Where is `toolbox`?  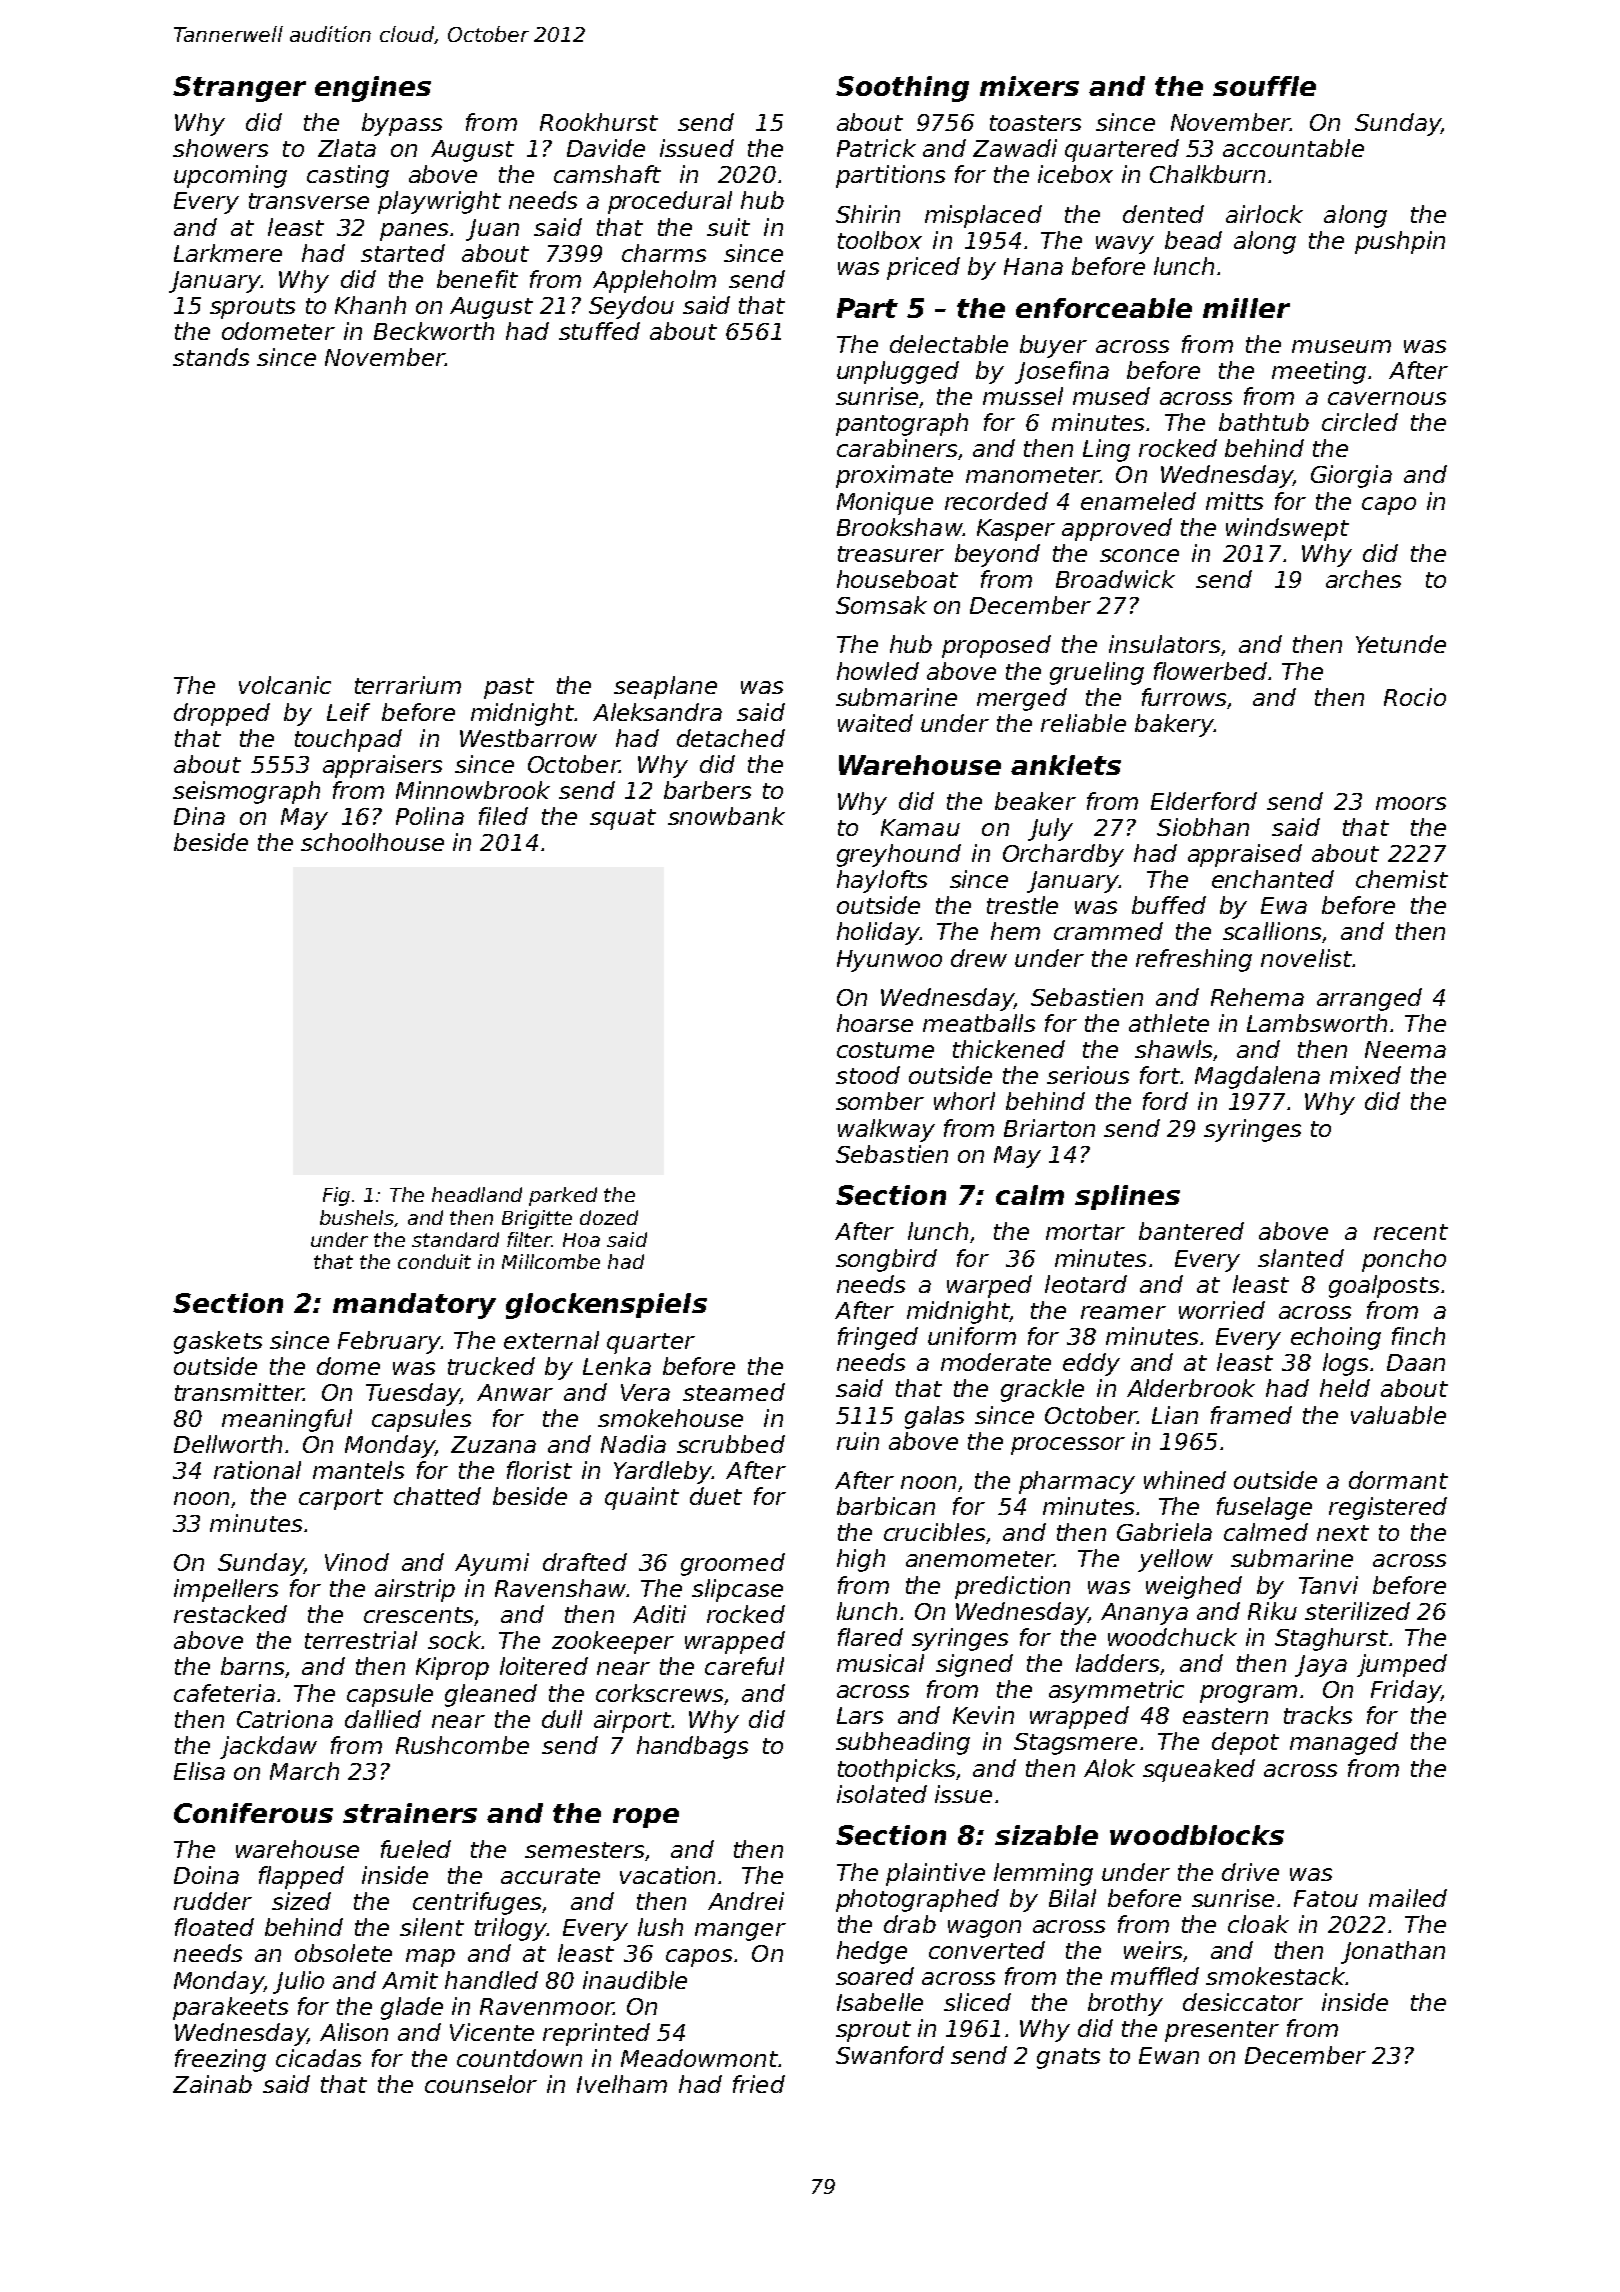
toolbox is located at coordinates (880, 240).
